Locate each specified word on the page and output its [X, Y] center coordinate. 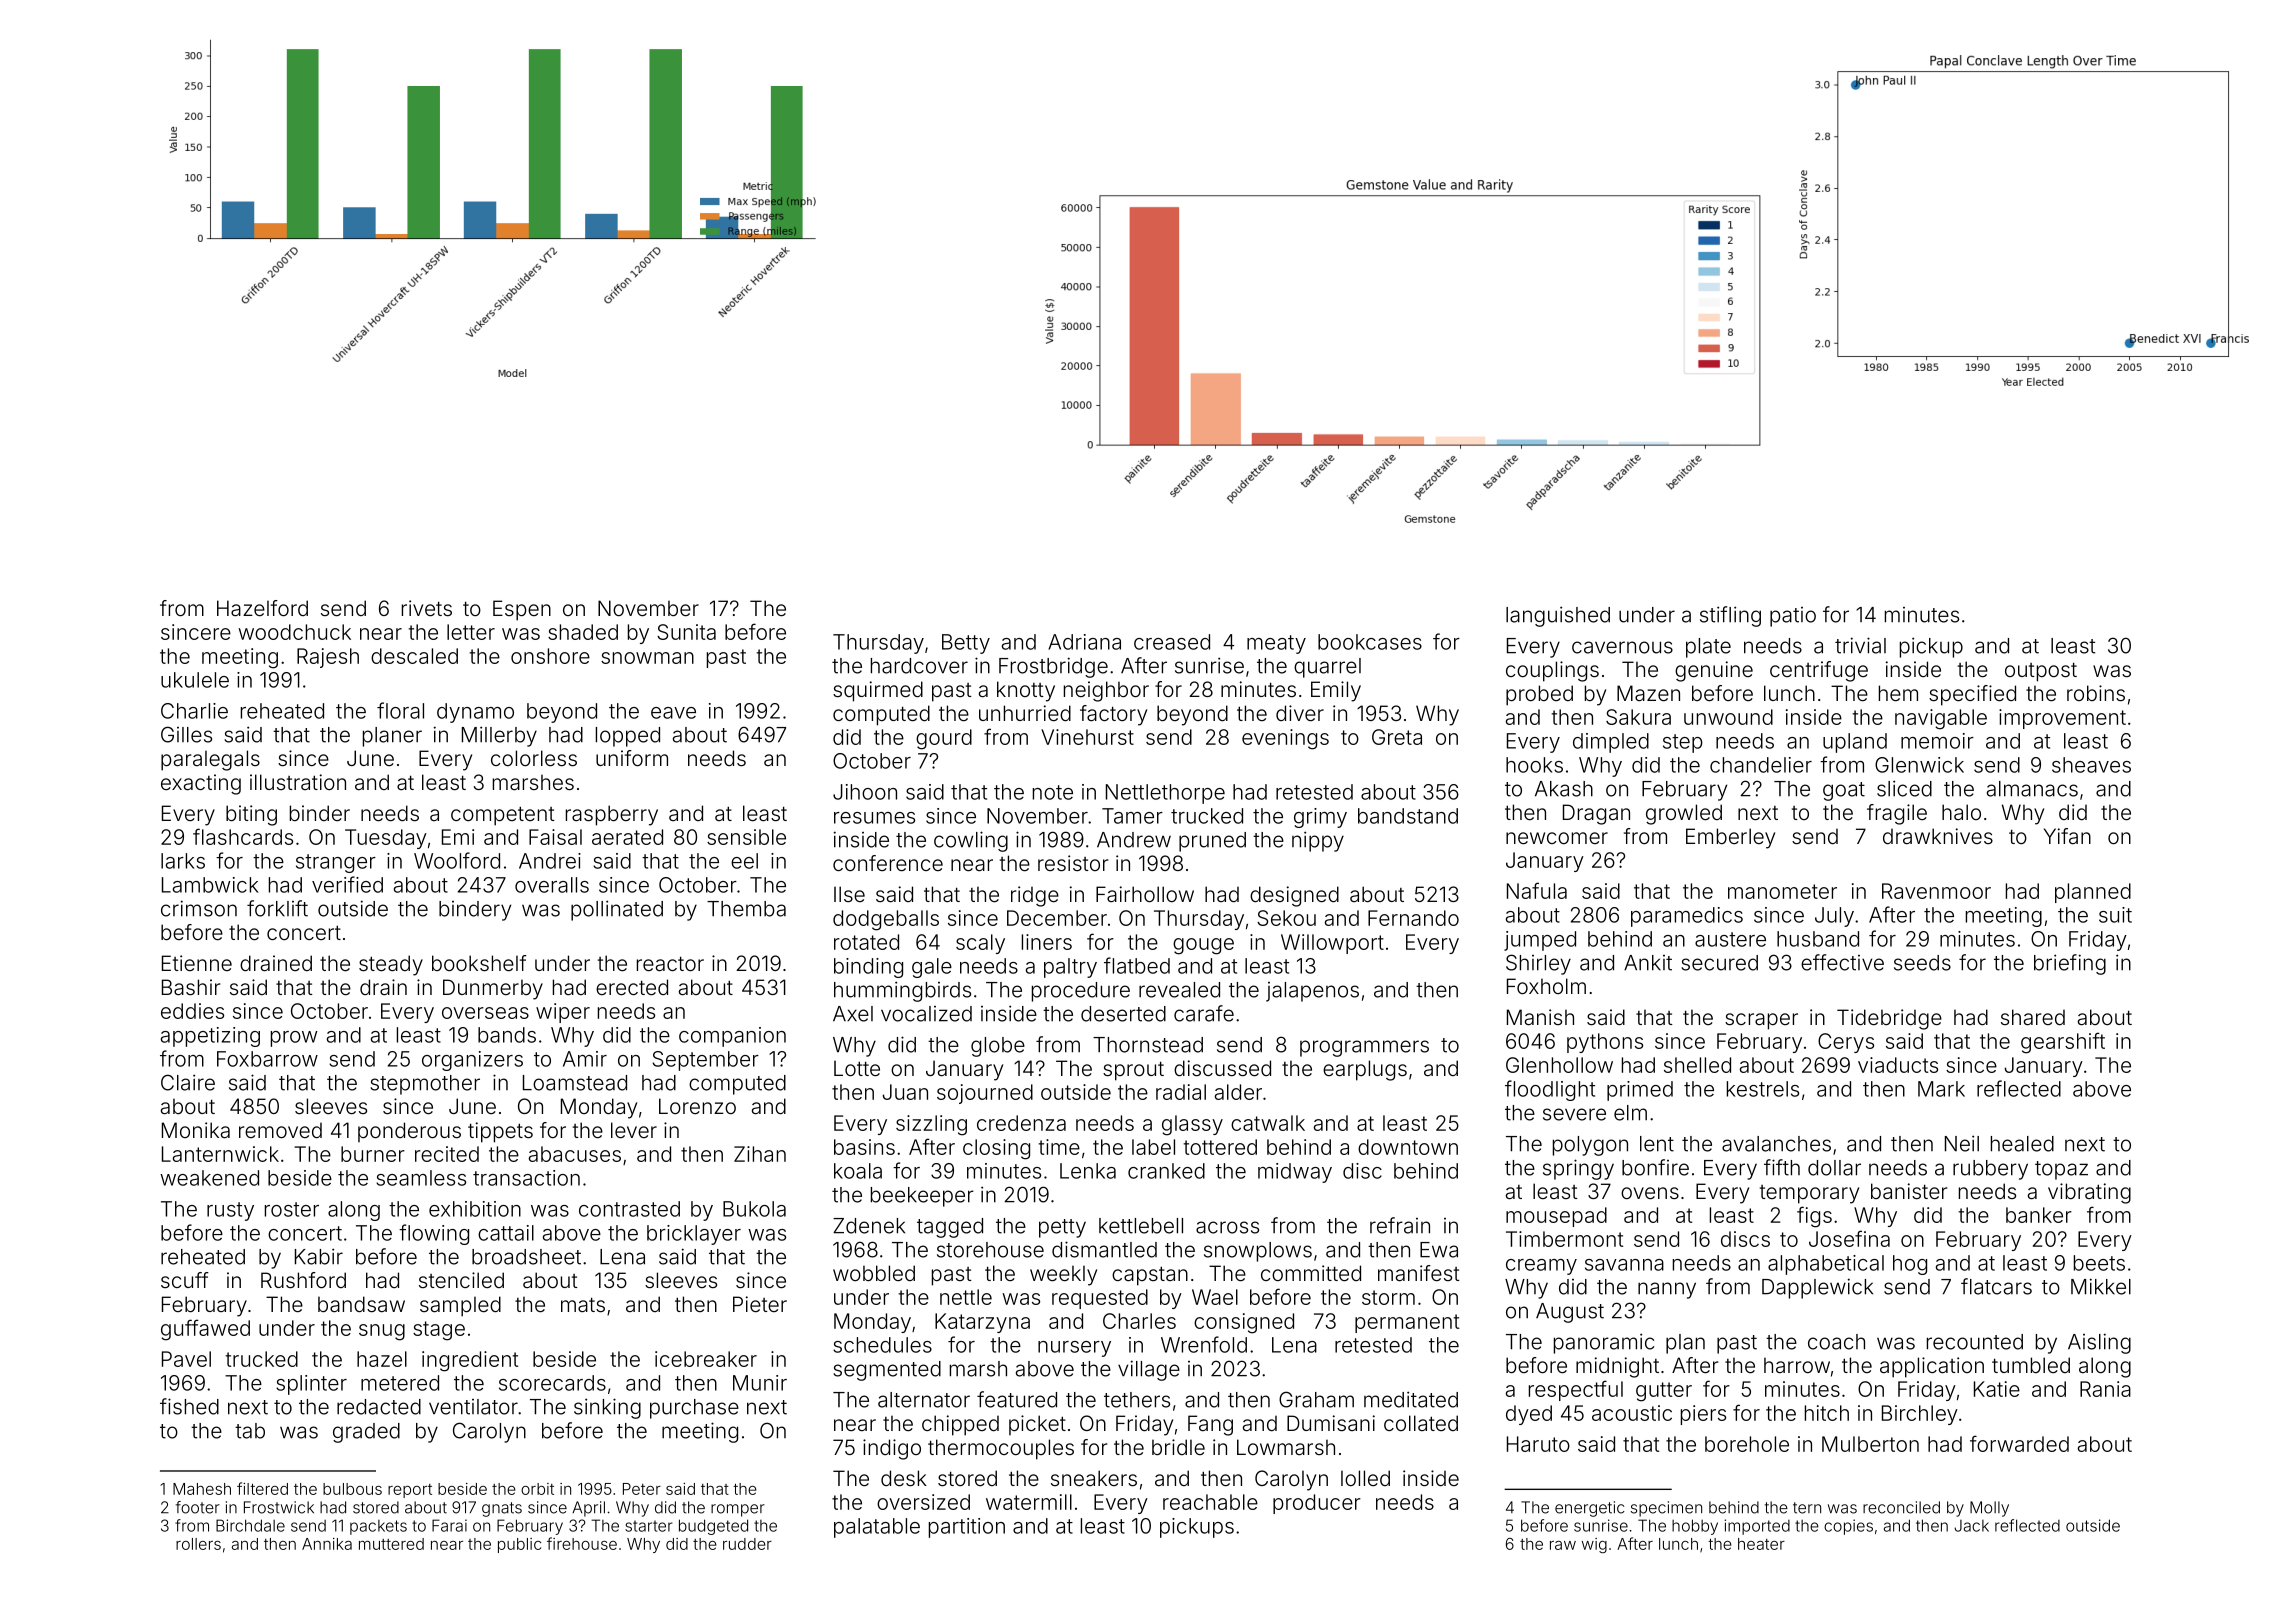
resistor [1073, 863]
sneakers [1094, 1478]
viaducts [1898, 1065]
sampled [460, 1306]
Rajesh [328, 658]
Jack [1971, 1526]
